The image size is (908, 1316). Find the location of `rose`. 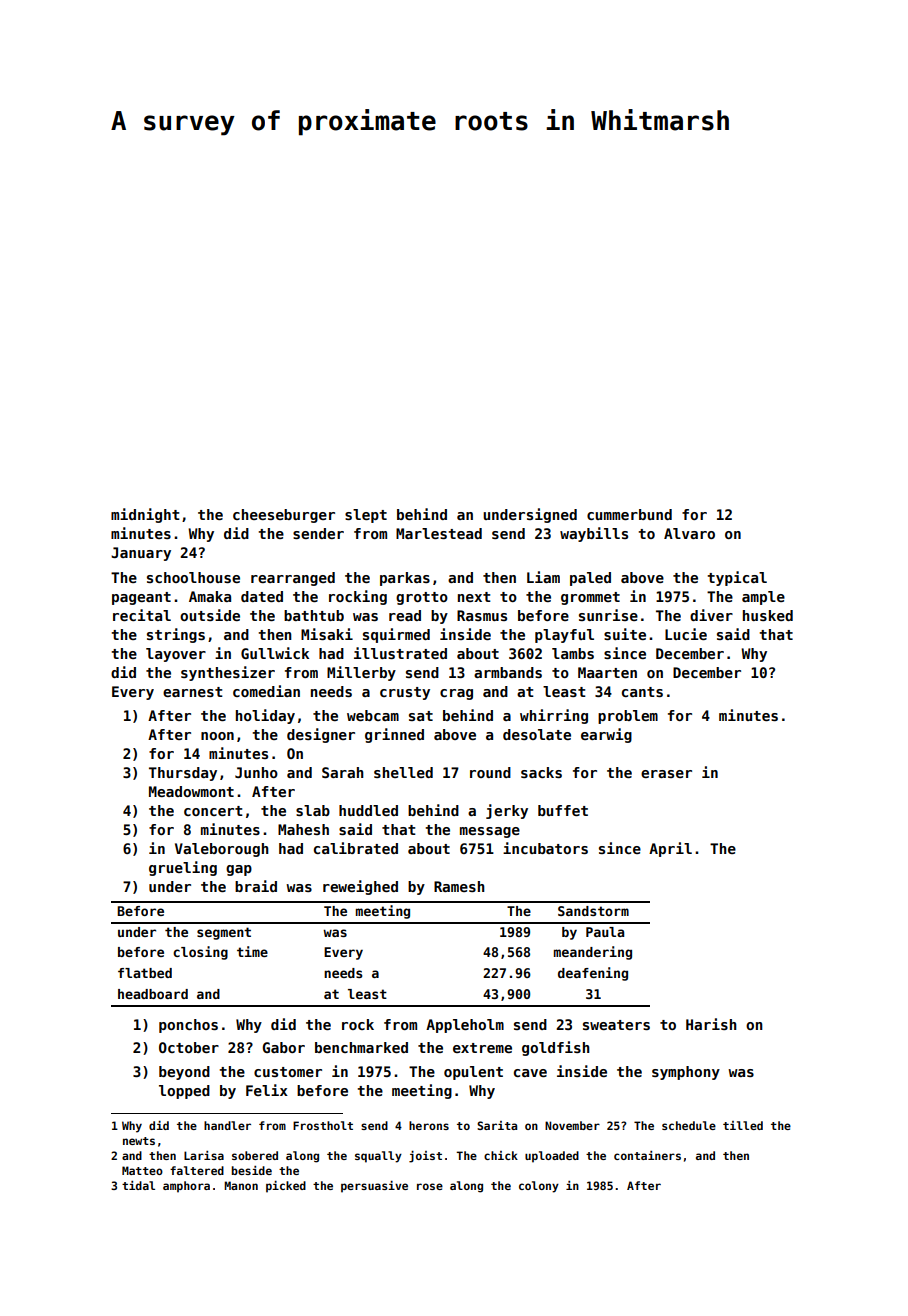

rose is located at coordinates (430, 1186).
